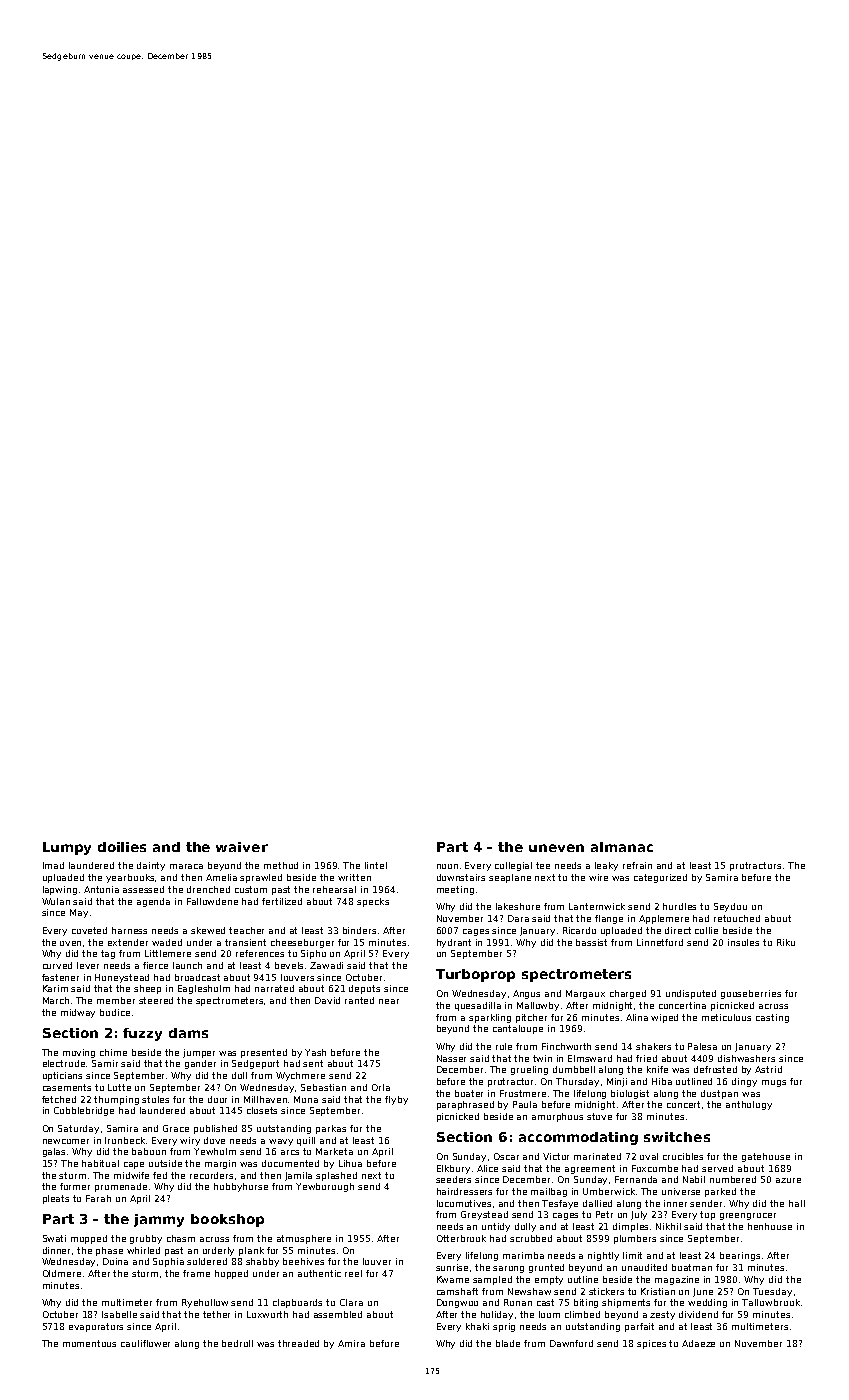  Describe the element at coordinates (89, 1239) in the screenshot. I see `mopped` at that location.
